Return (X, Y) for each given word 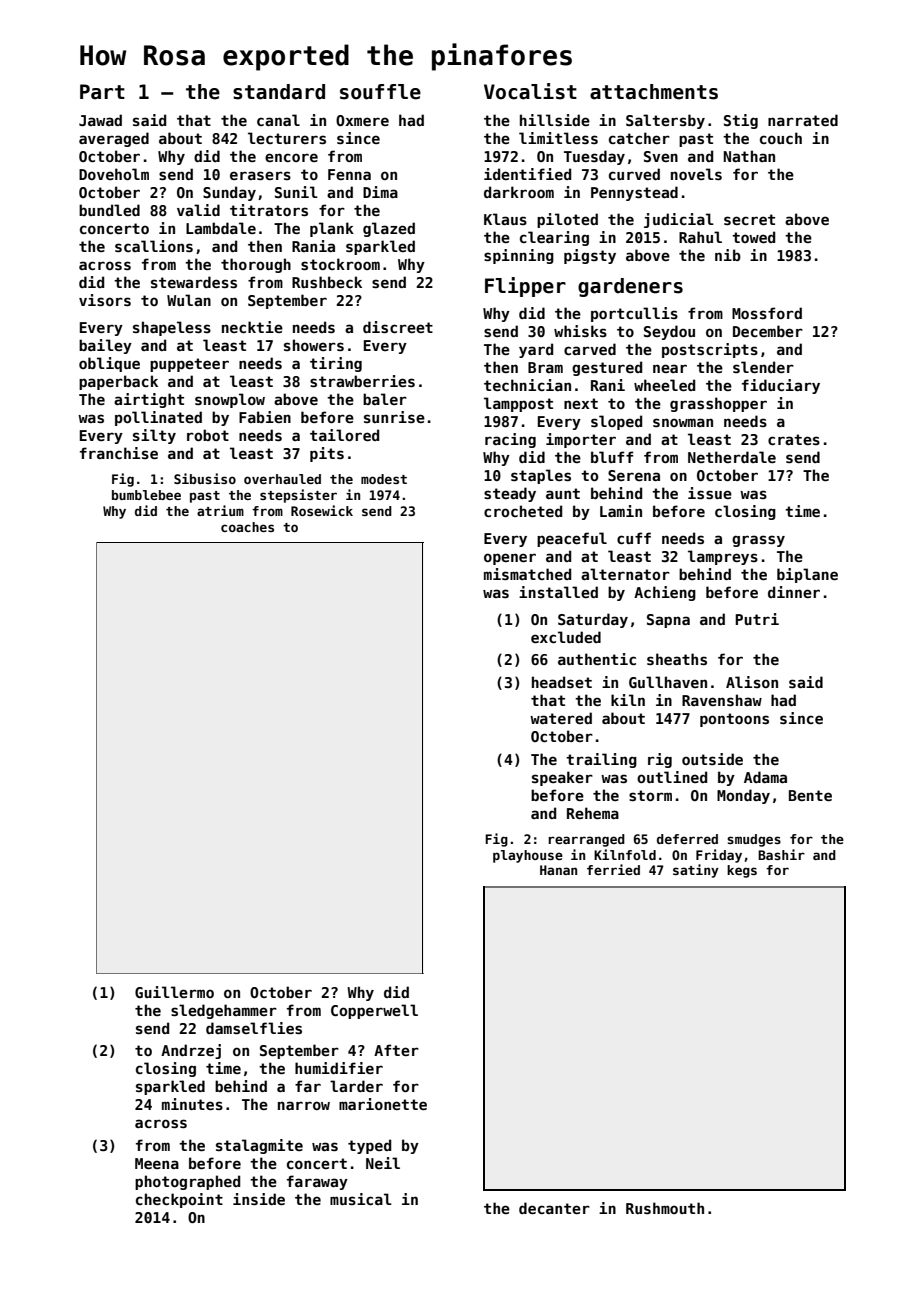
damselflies (254, 1028)
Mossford (767, 313)
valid (198, 210)
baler (385, 399)
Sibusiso (205, 478)
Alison (752, 682)
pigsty (590, 256)
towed (753, 237)
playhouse (528, 856)
